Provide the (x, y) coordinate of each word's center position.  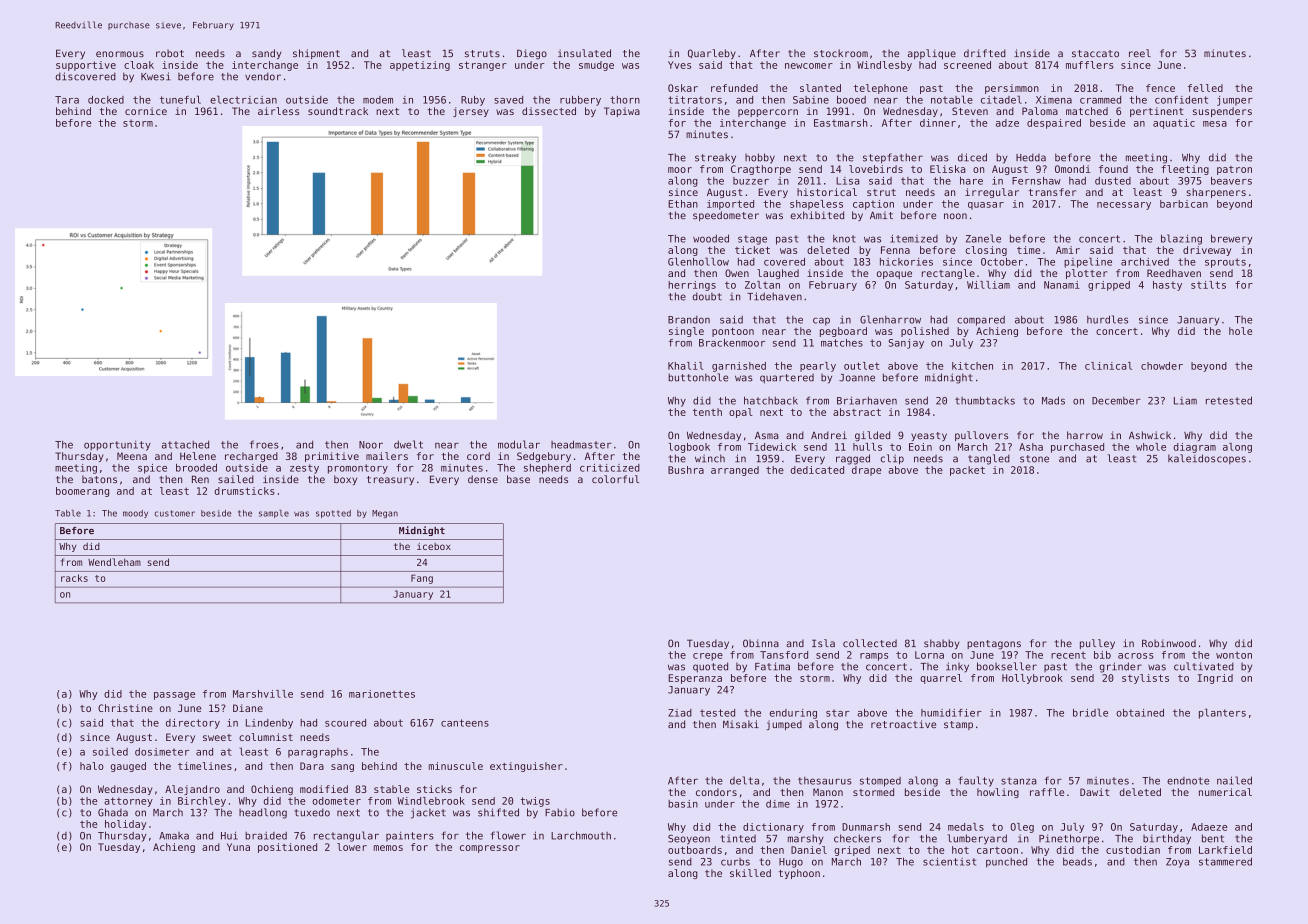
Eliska (948, 169)
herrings (692, 286)
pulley (1097, 644)
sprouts (1225, 263)
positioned (287, 848)
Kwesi (156, 76)
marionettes (382, 694)
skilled (750, 873)
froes (264, 444)
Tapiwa (622, 112)
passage (174, 696)
